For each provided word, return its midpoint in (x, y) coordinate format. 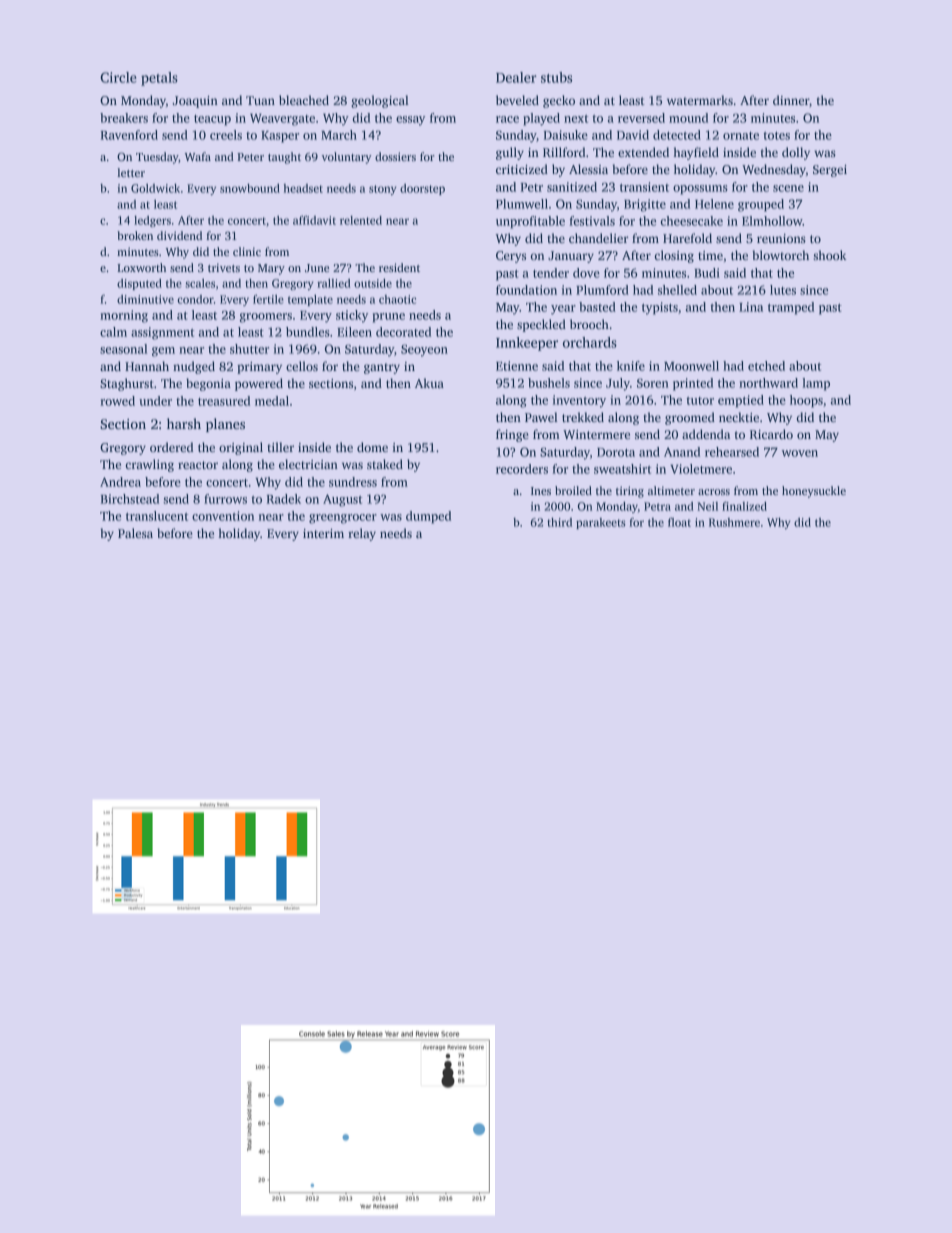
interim (323, 533)
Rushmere (734, 522)
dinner (791, 100)
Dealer (516, 77)
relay (362, 534)
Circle (118, 77)
